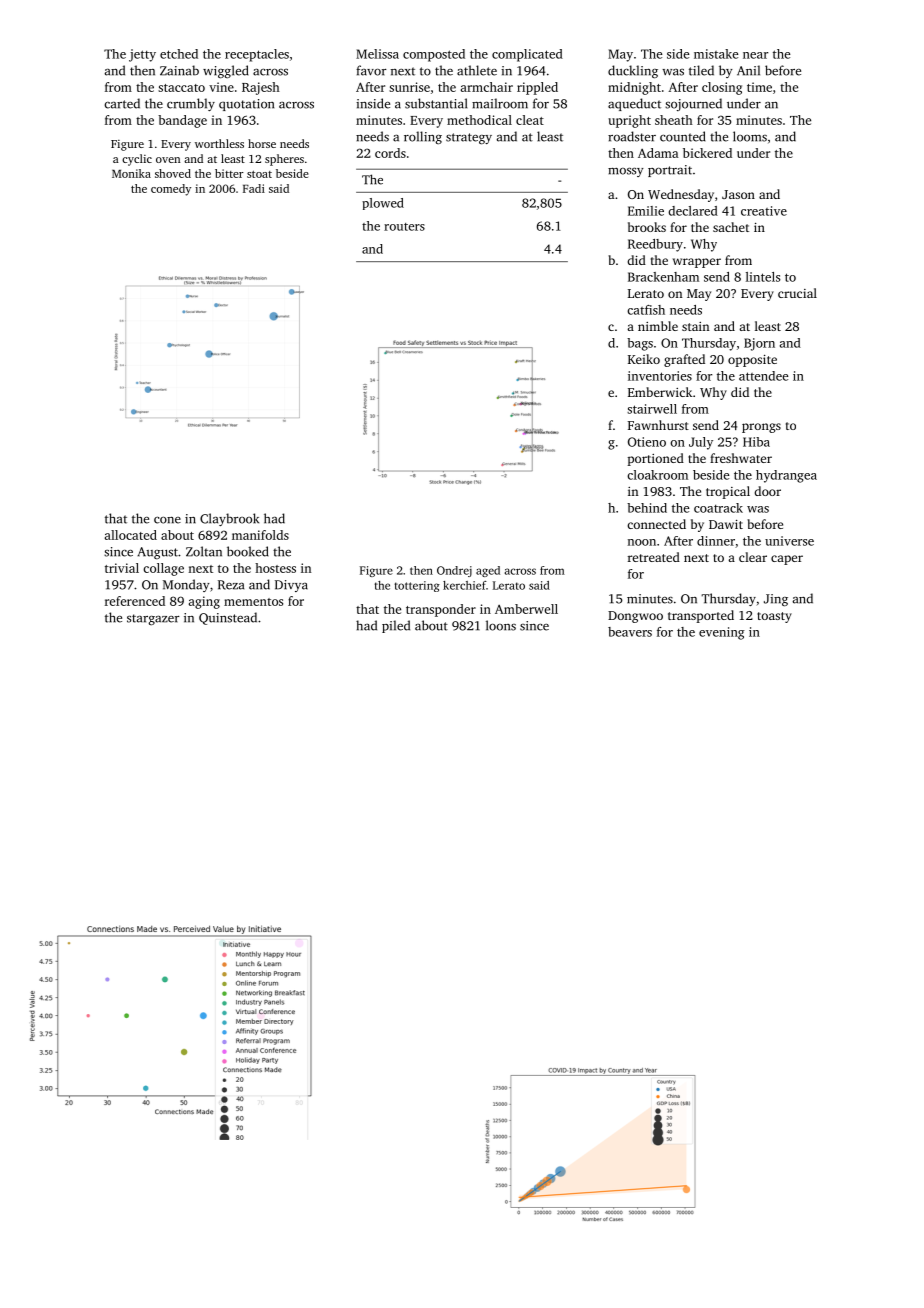  What do you see at coordinates (716, 54) in the image?
I see `mistake` at bounding box center [716, 54].
